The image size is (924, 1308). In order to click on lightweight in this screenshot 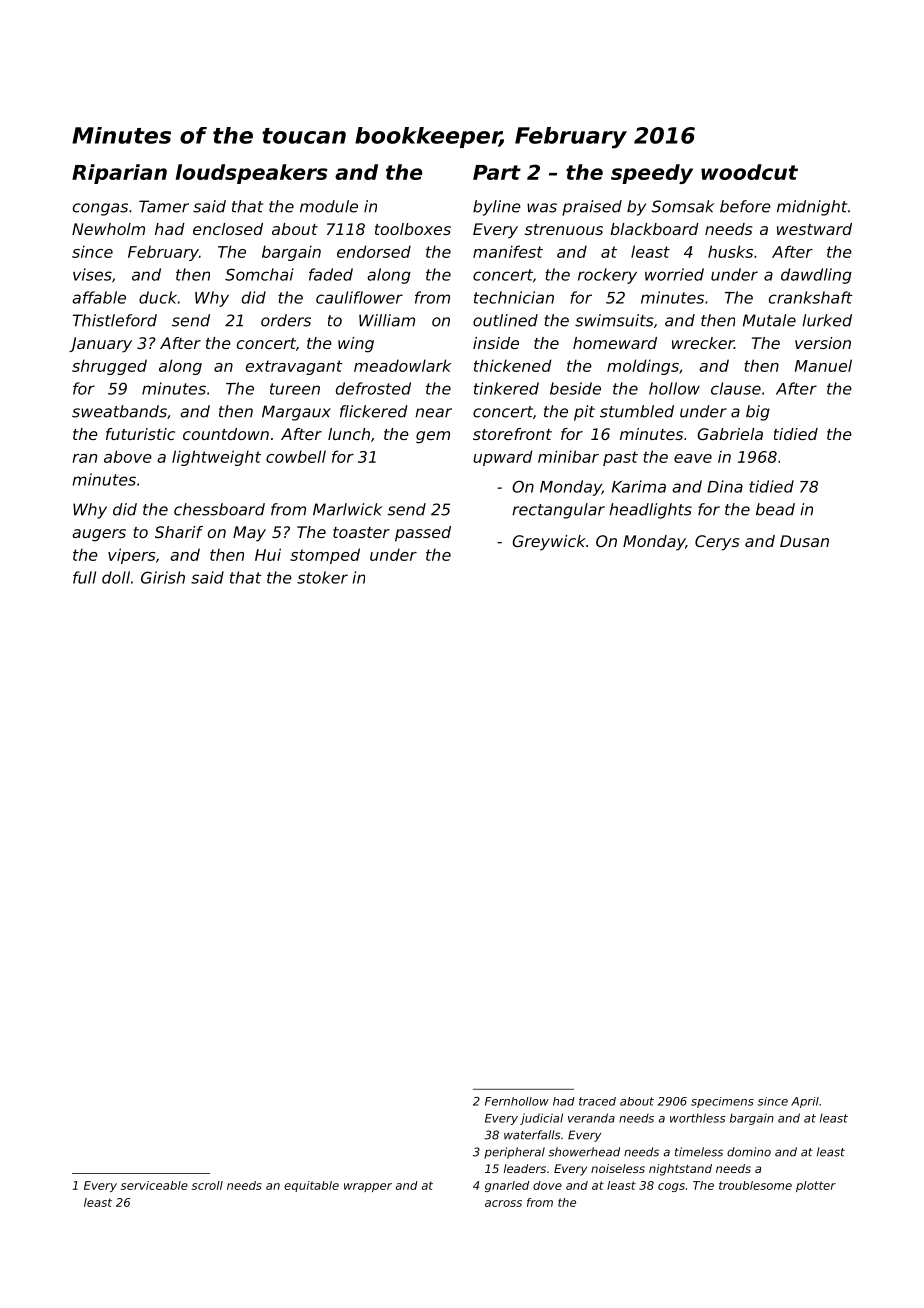, I will do `click(216, 458)`.
